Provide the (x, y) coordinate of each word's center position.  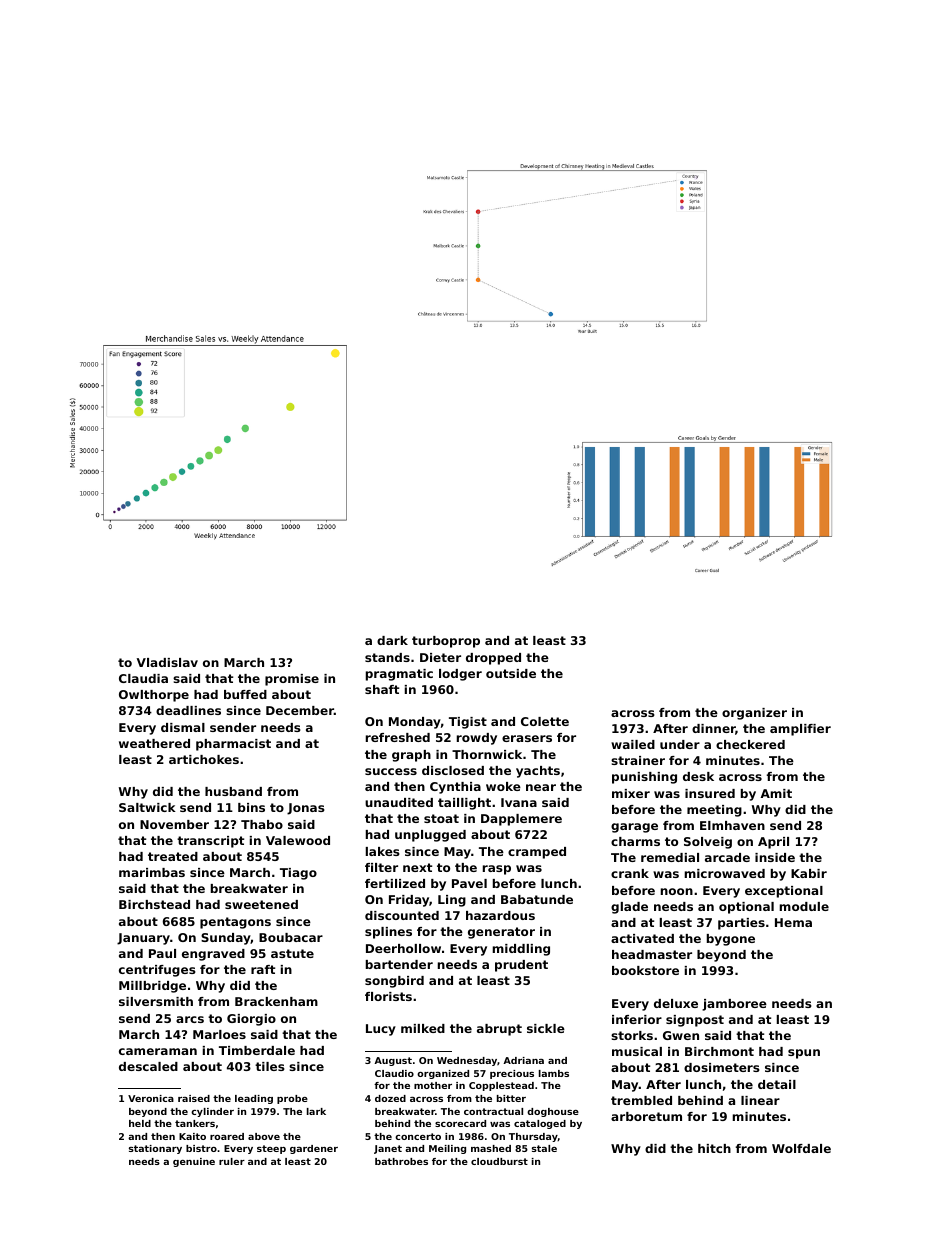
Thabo (262, 824)
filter (381, 867)
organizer (754, 714)
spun (804, 1054)
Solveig (708, 843)
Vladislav (167, 662)
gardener (314, 1149)
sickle (546, 1028)
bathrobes (401, 1161)
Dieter (440, 657)
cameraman (158, 1051)
